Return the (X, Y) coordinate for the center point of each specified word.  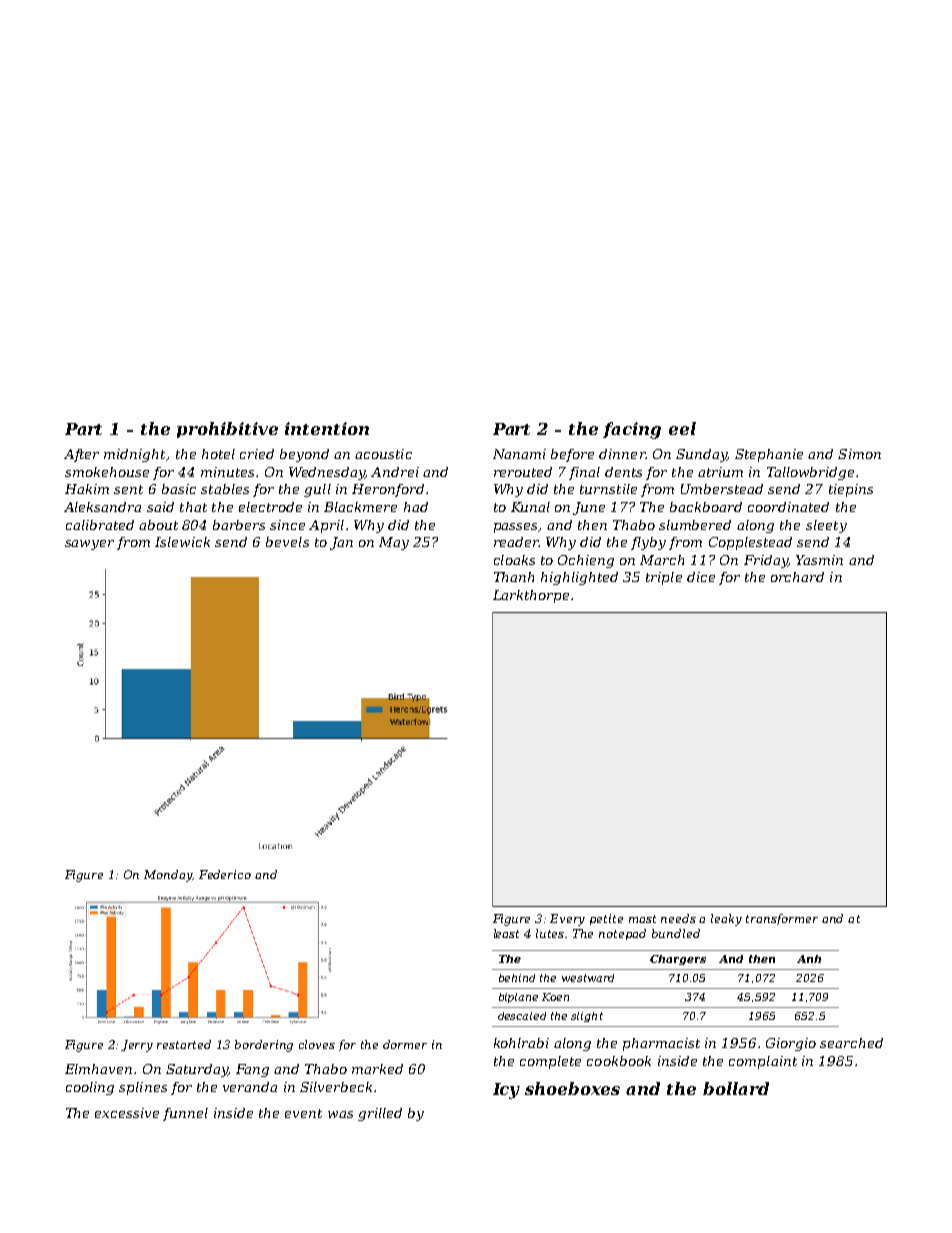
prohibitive (227, 430)
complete (550, 1062)
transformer (782, 919)
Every (567, 920)
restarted (184, 1044)
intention (327, 428)
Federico (225, 874)
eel (682, 428)
